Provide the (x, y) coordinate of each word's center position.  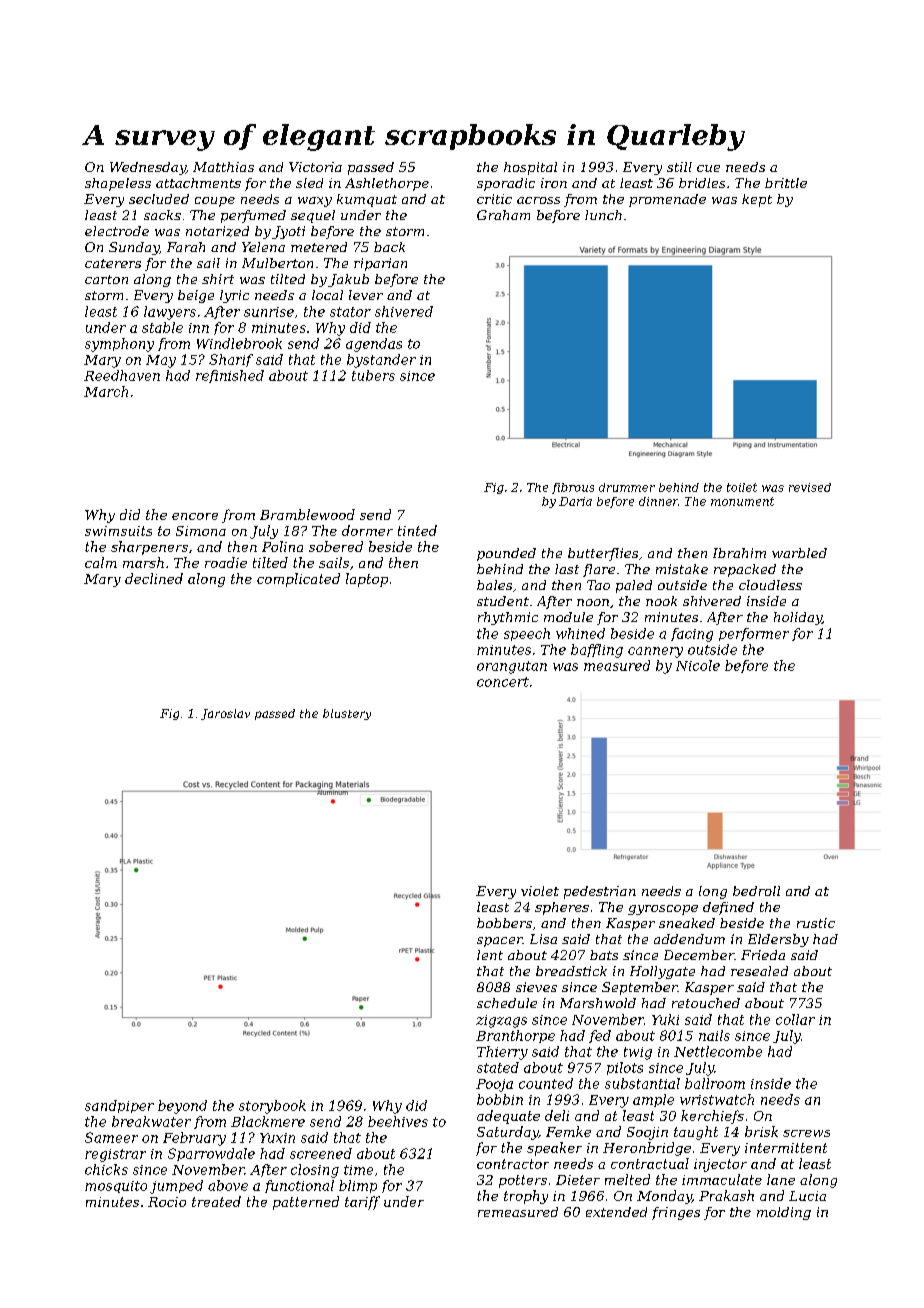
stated (498, 1067)
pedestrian (600, 892)
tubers (373, 375)
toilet (742, 487)
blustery (347, 714)
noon (593, 602)
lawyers (170, 313)
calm (101, 562)
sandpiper (119, 1106)
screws (806, 1133)
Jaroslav (225, 714)
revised (810, 487)
